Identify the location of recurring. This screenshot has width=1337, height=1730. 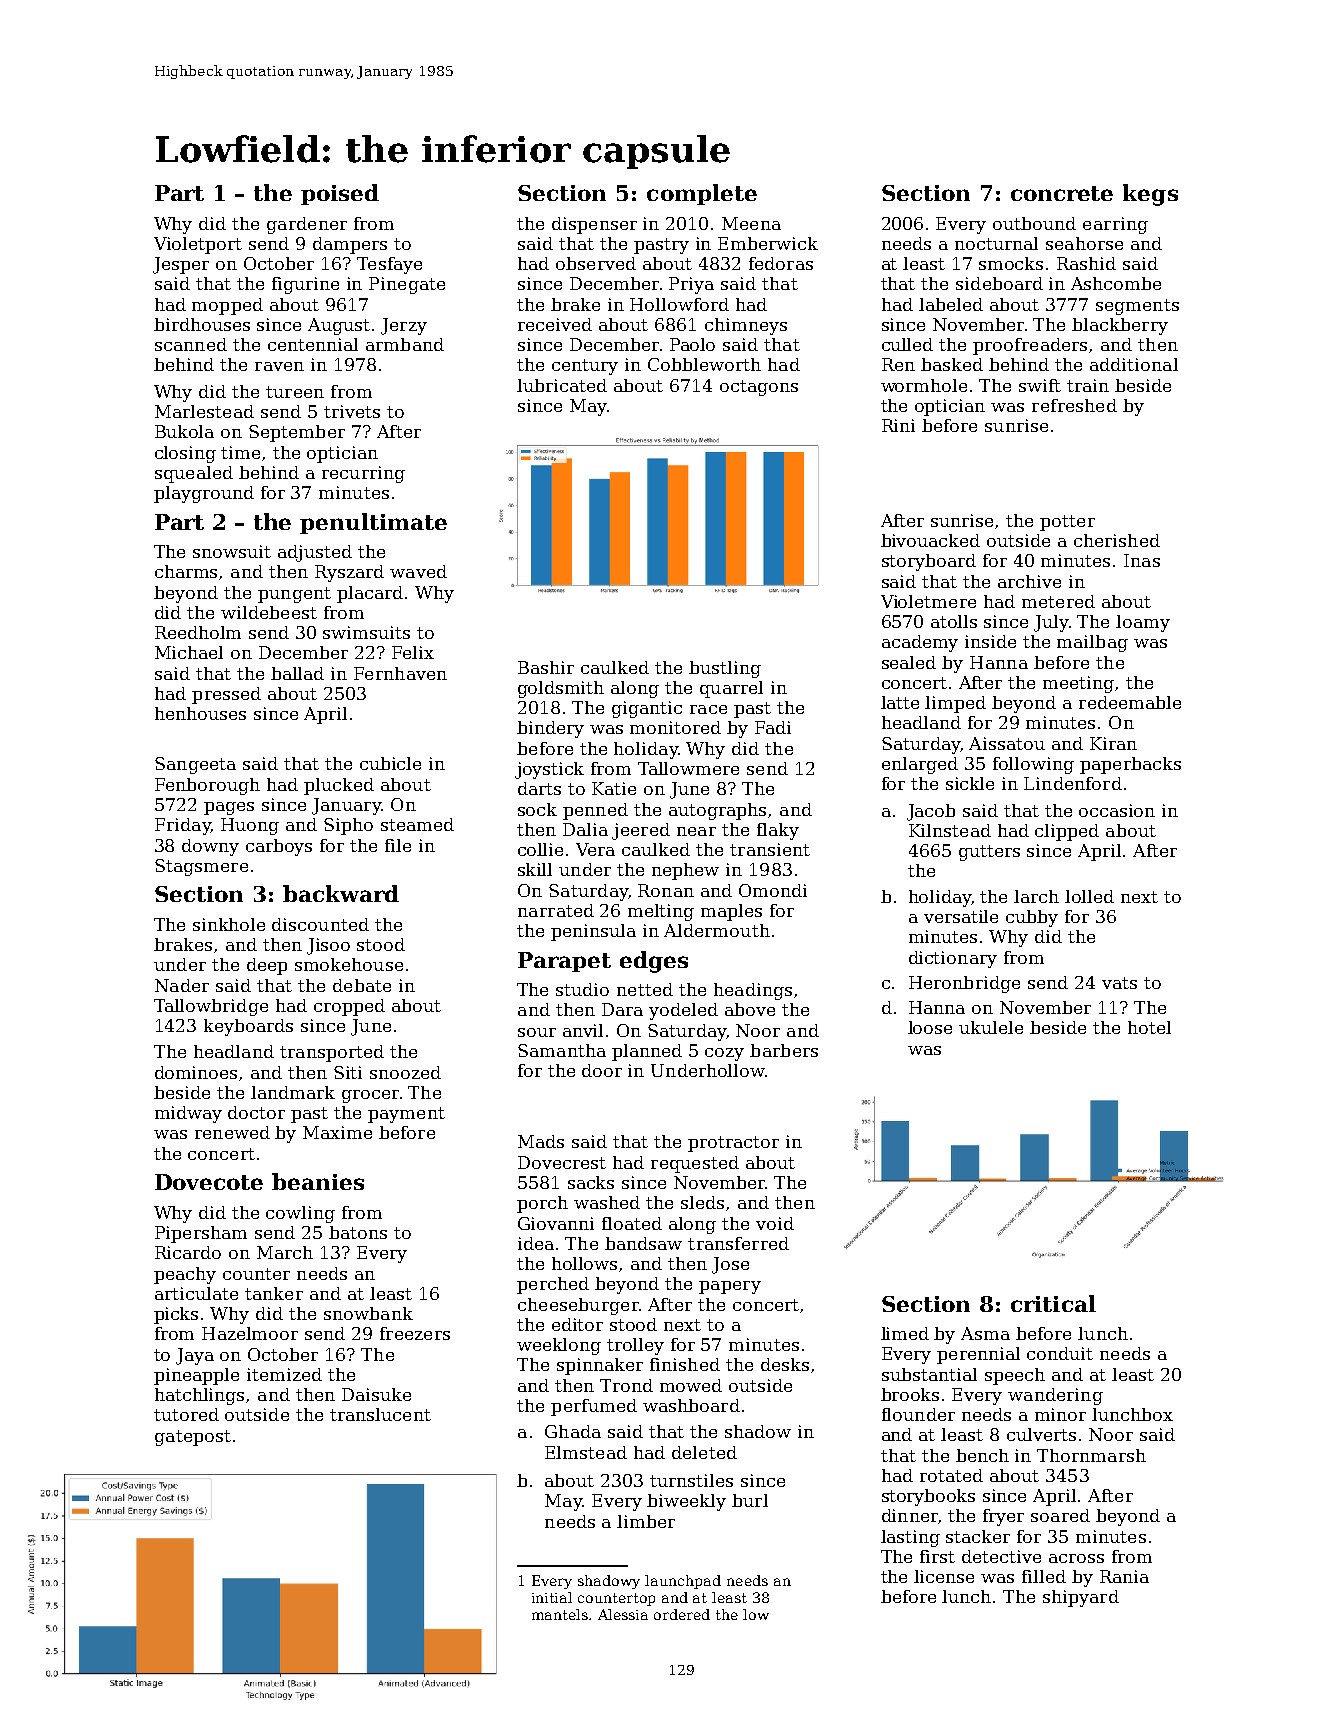
(363, 474).
